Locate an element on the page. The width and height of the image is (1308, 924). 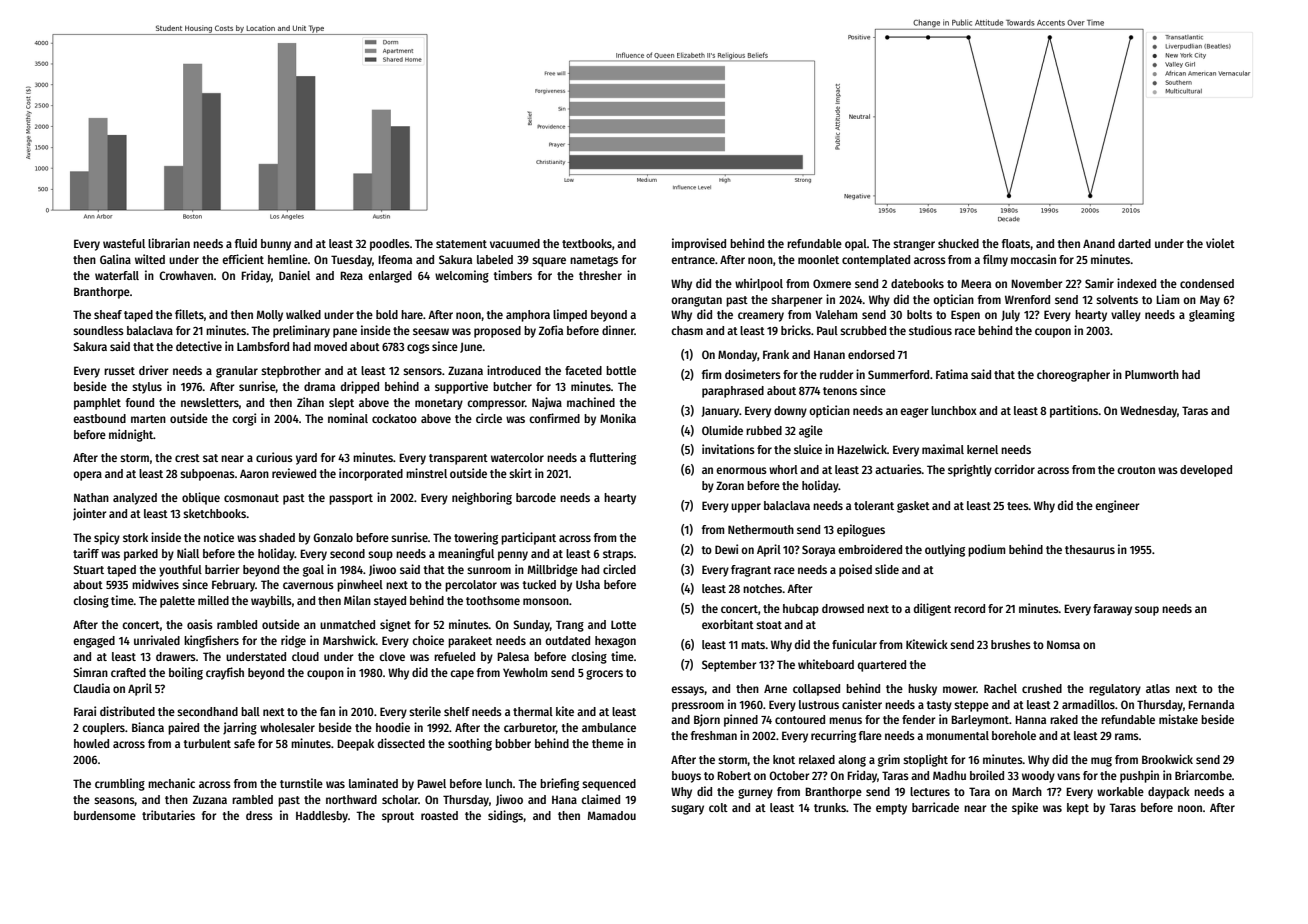
Hanna is located at coordinates (1030, 719).
